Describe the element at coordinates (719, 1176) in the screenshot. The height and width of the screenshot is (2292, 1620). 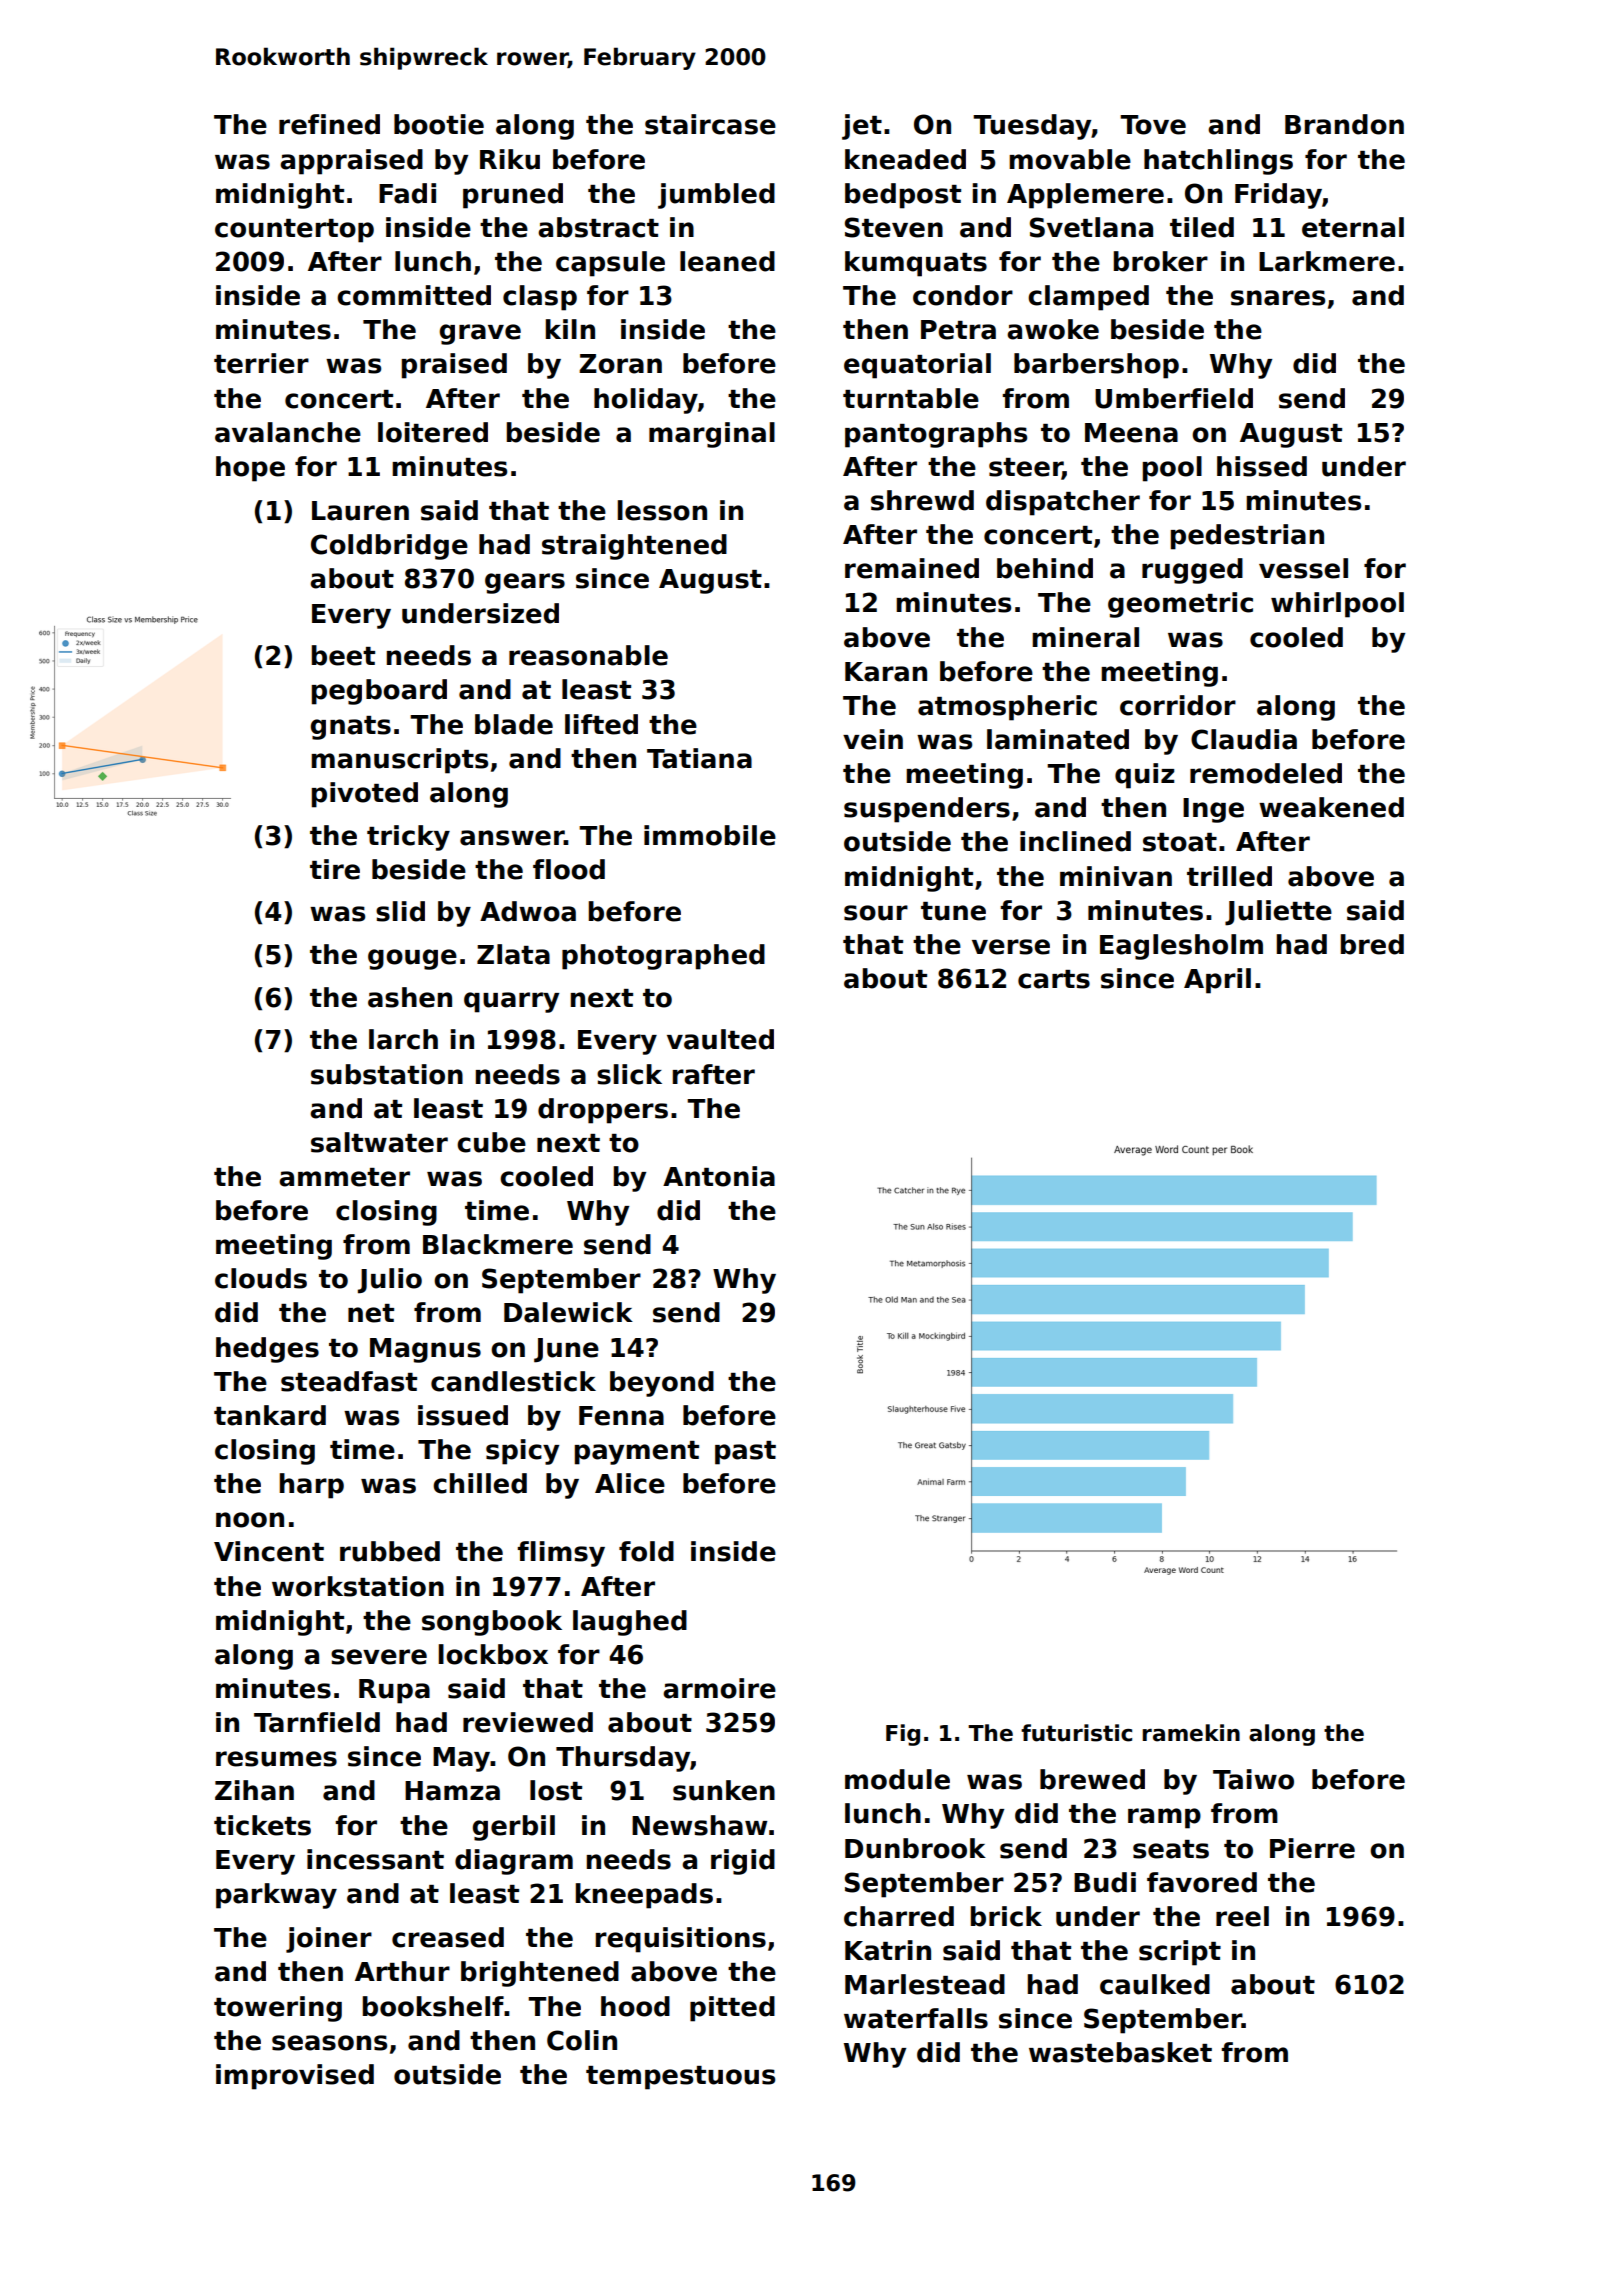
I see `Antonia` at that location.
